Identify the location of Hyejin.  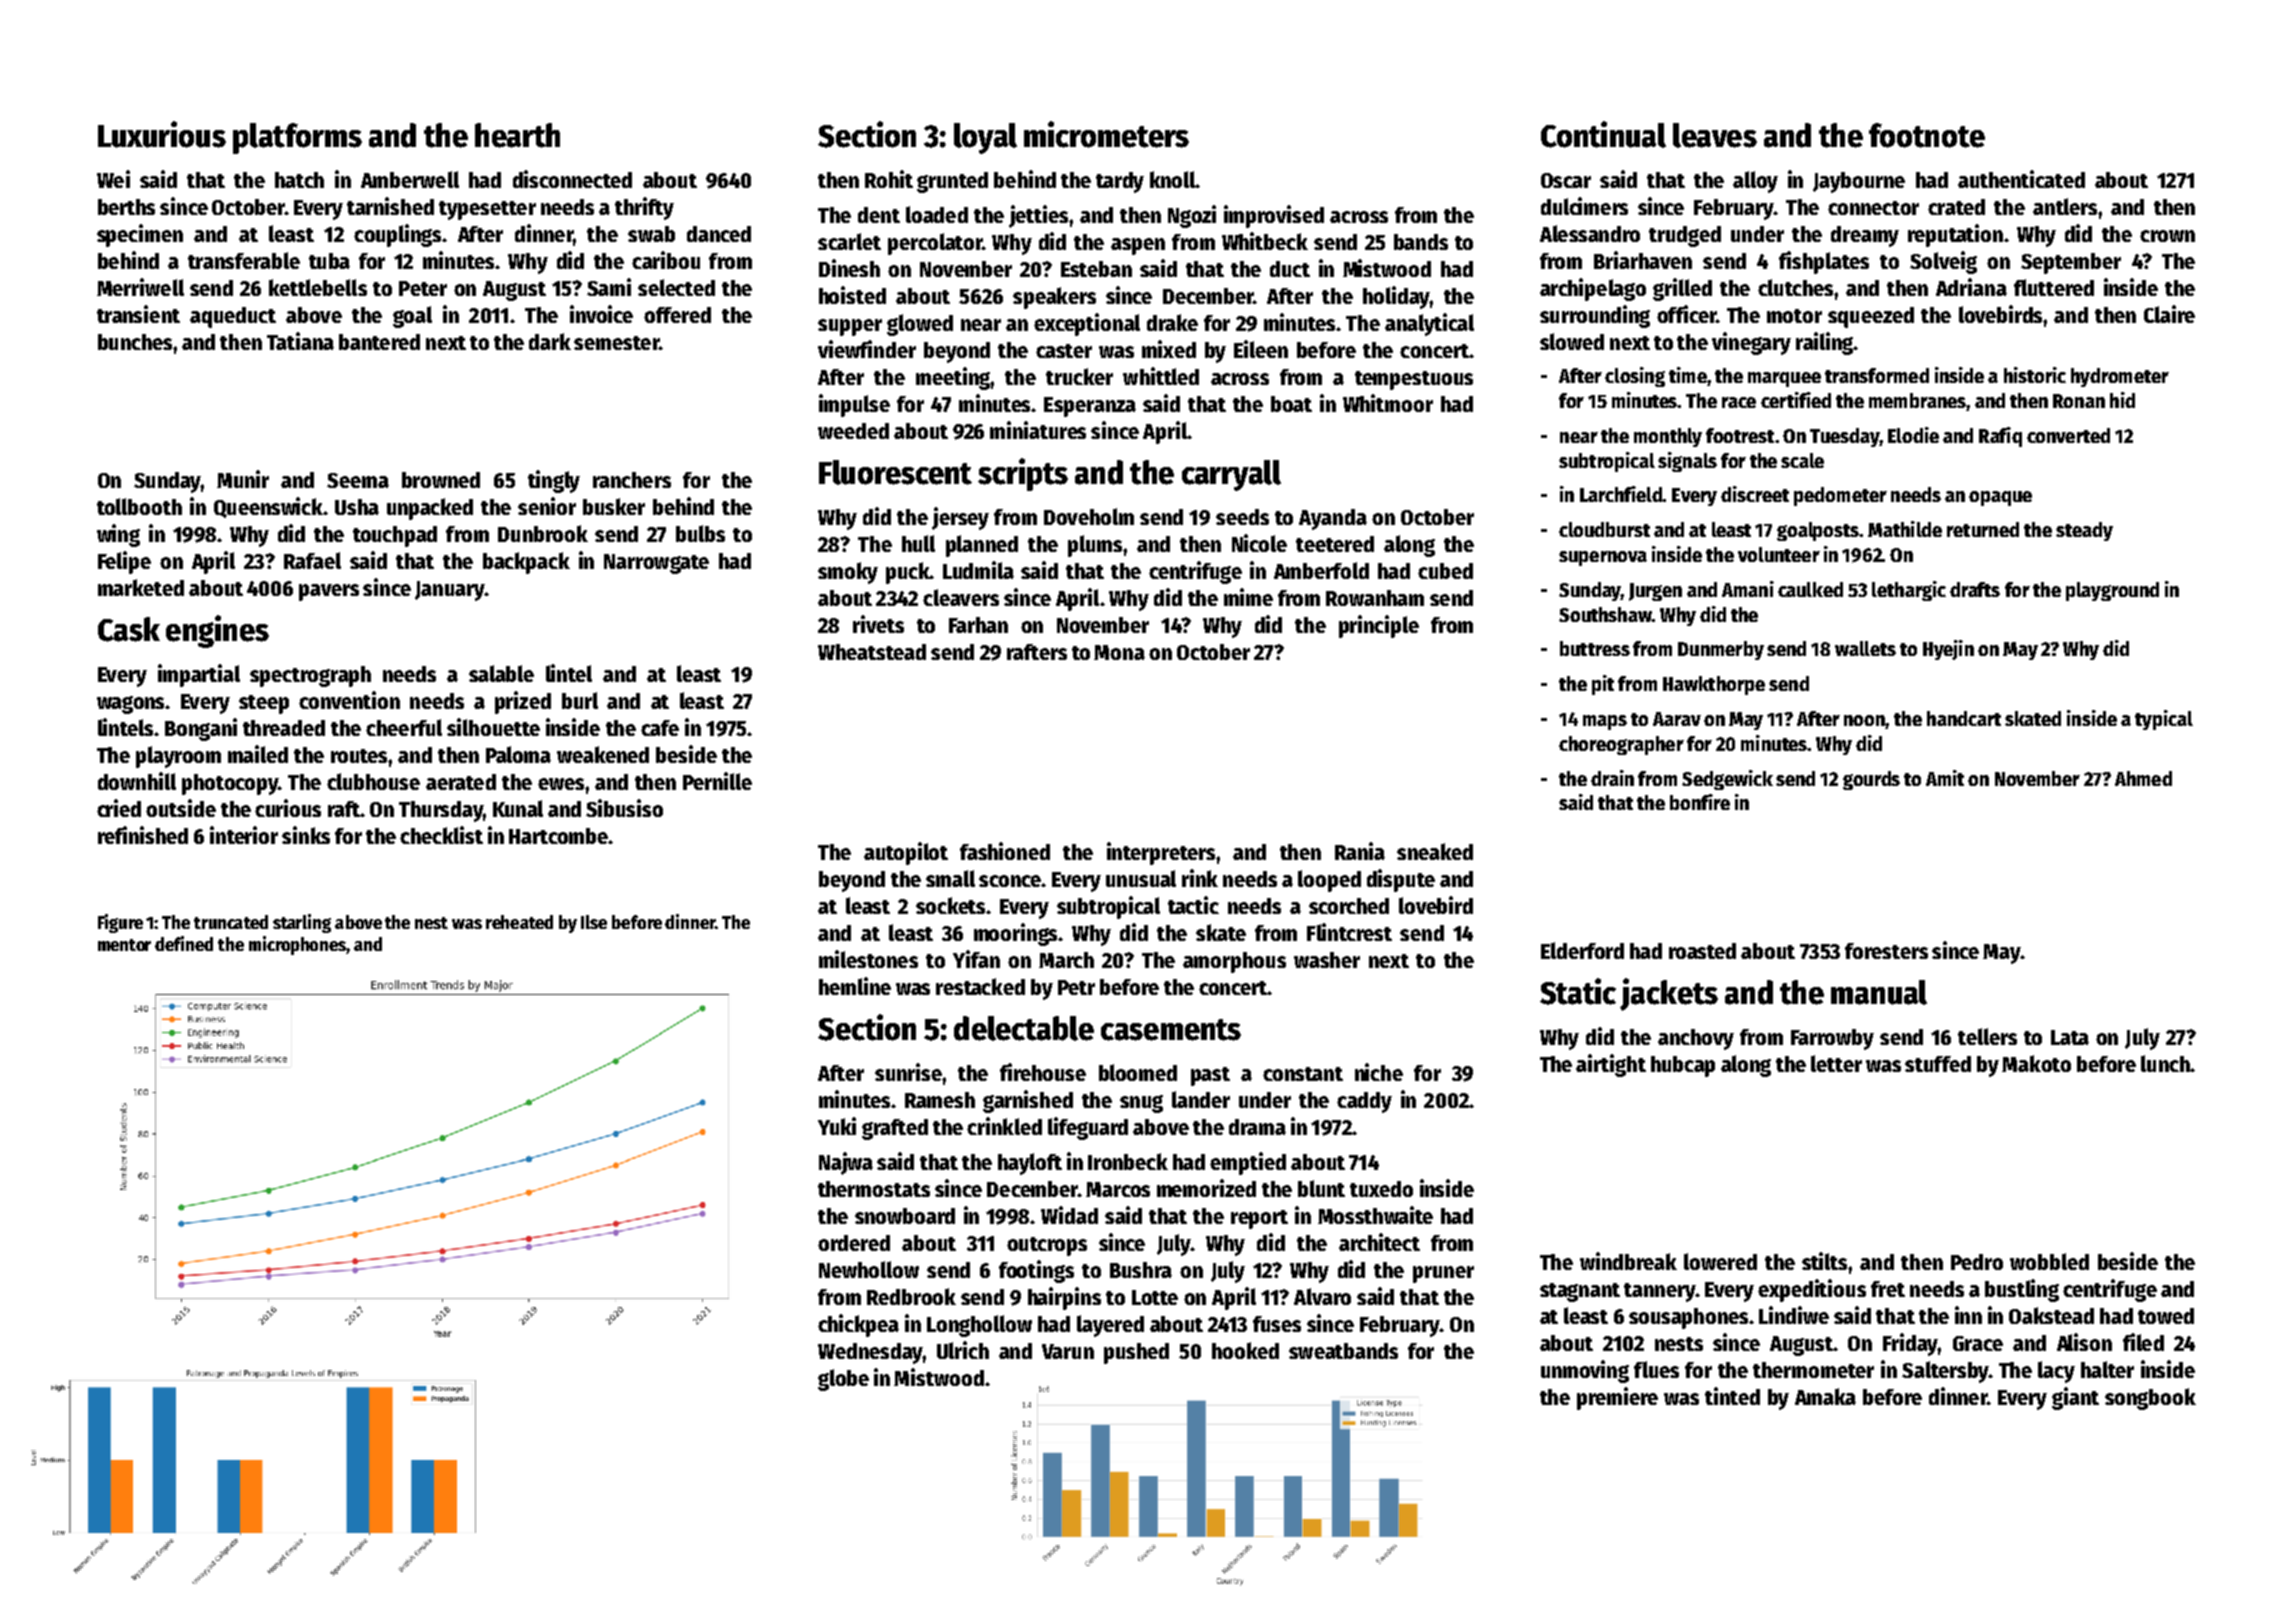
(1948, 650).
